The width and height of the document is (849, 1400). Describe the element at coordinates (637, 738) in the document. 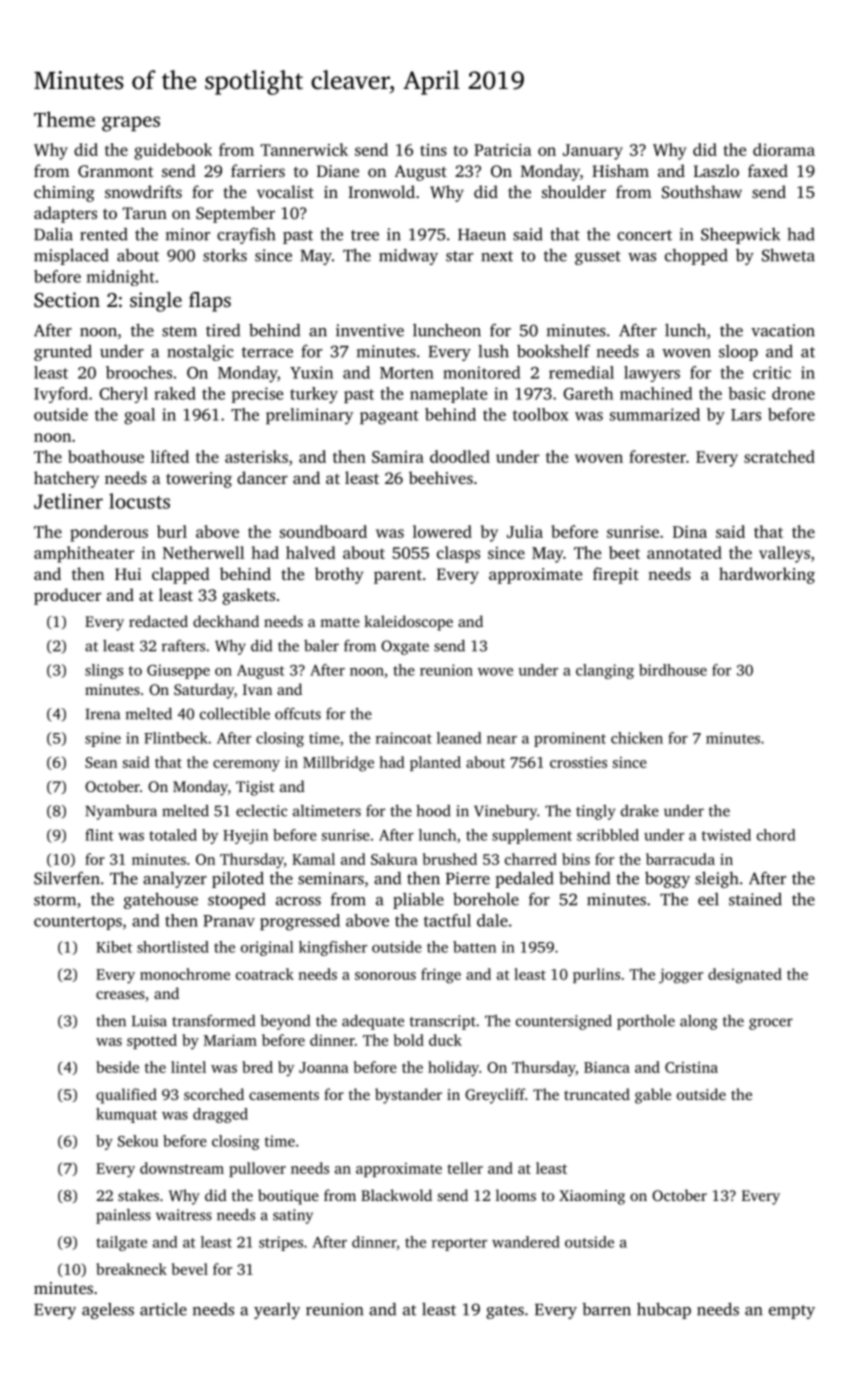

I see `chicken` at that location.
